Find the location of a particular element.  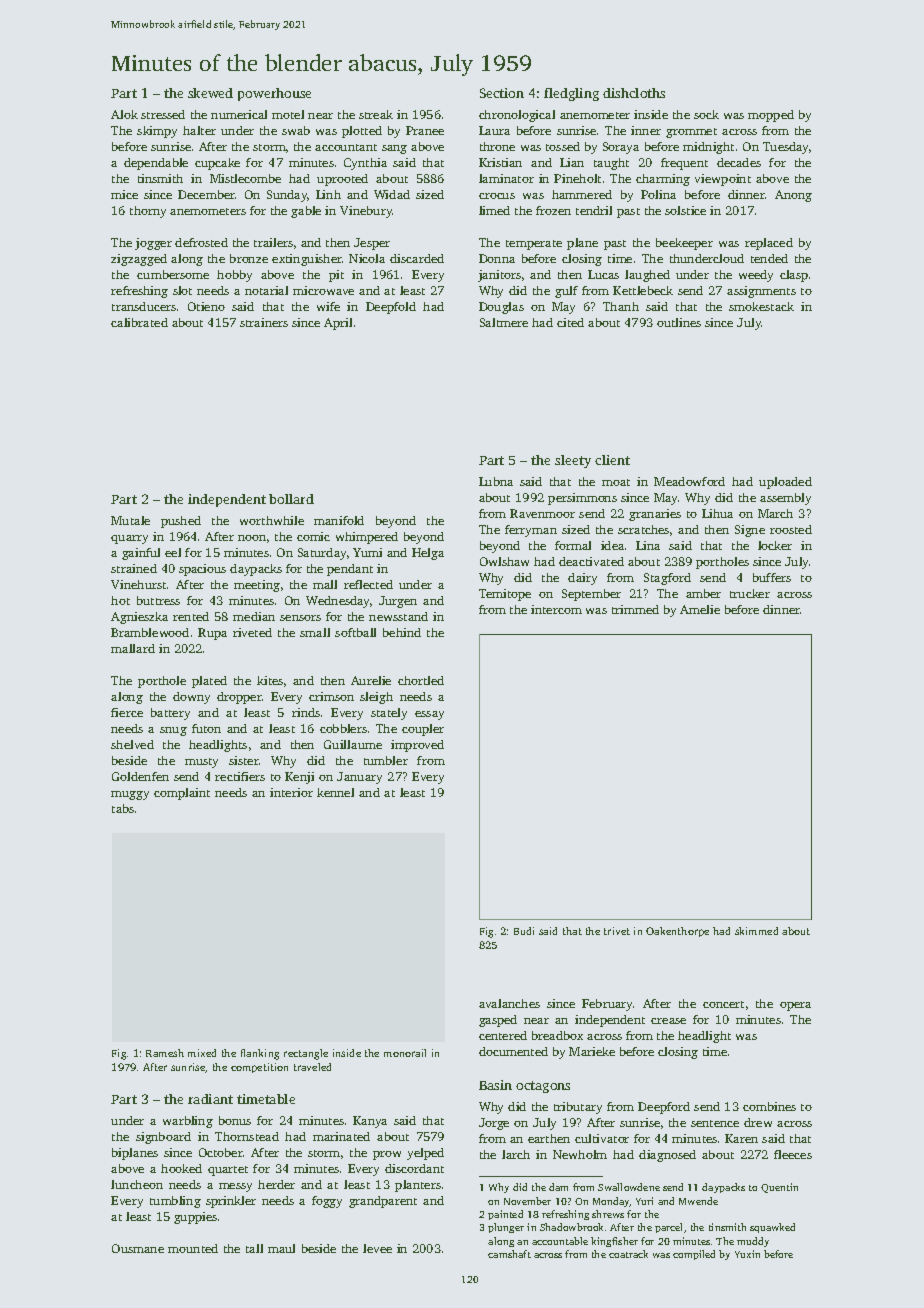

tabs is located at coordinates (123, 808).
